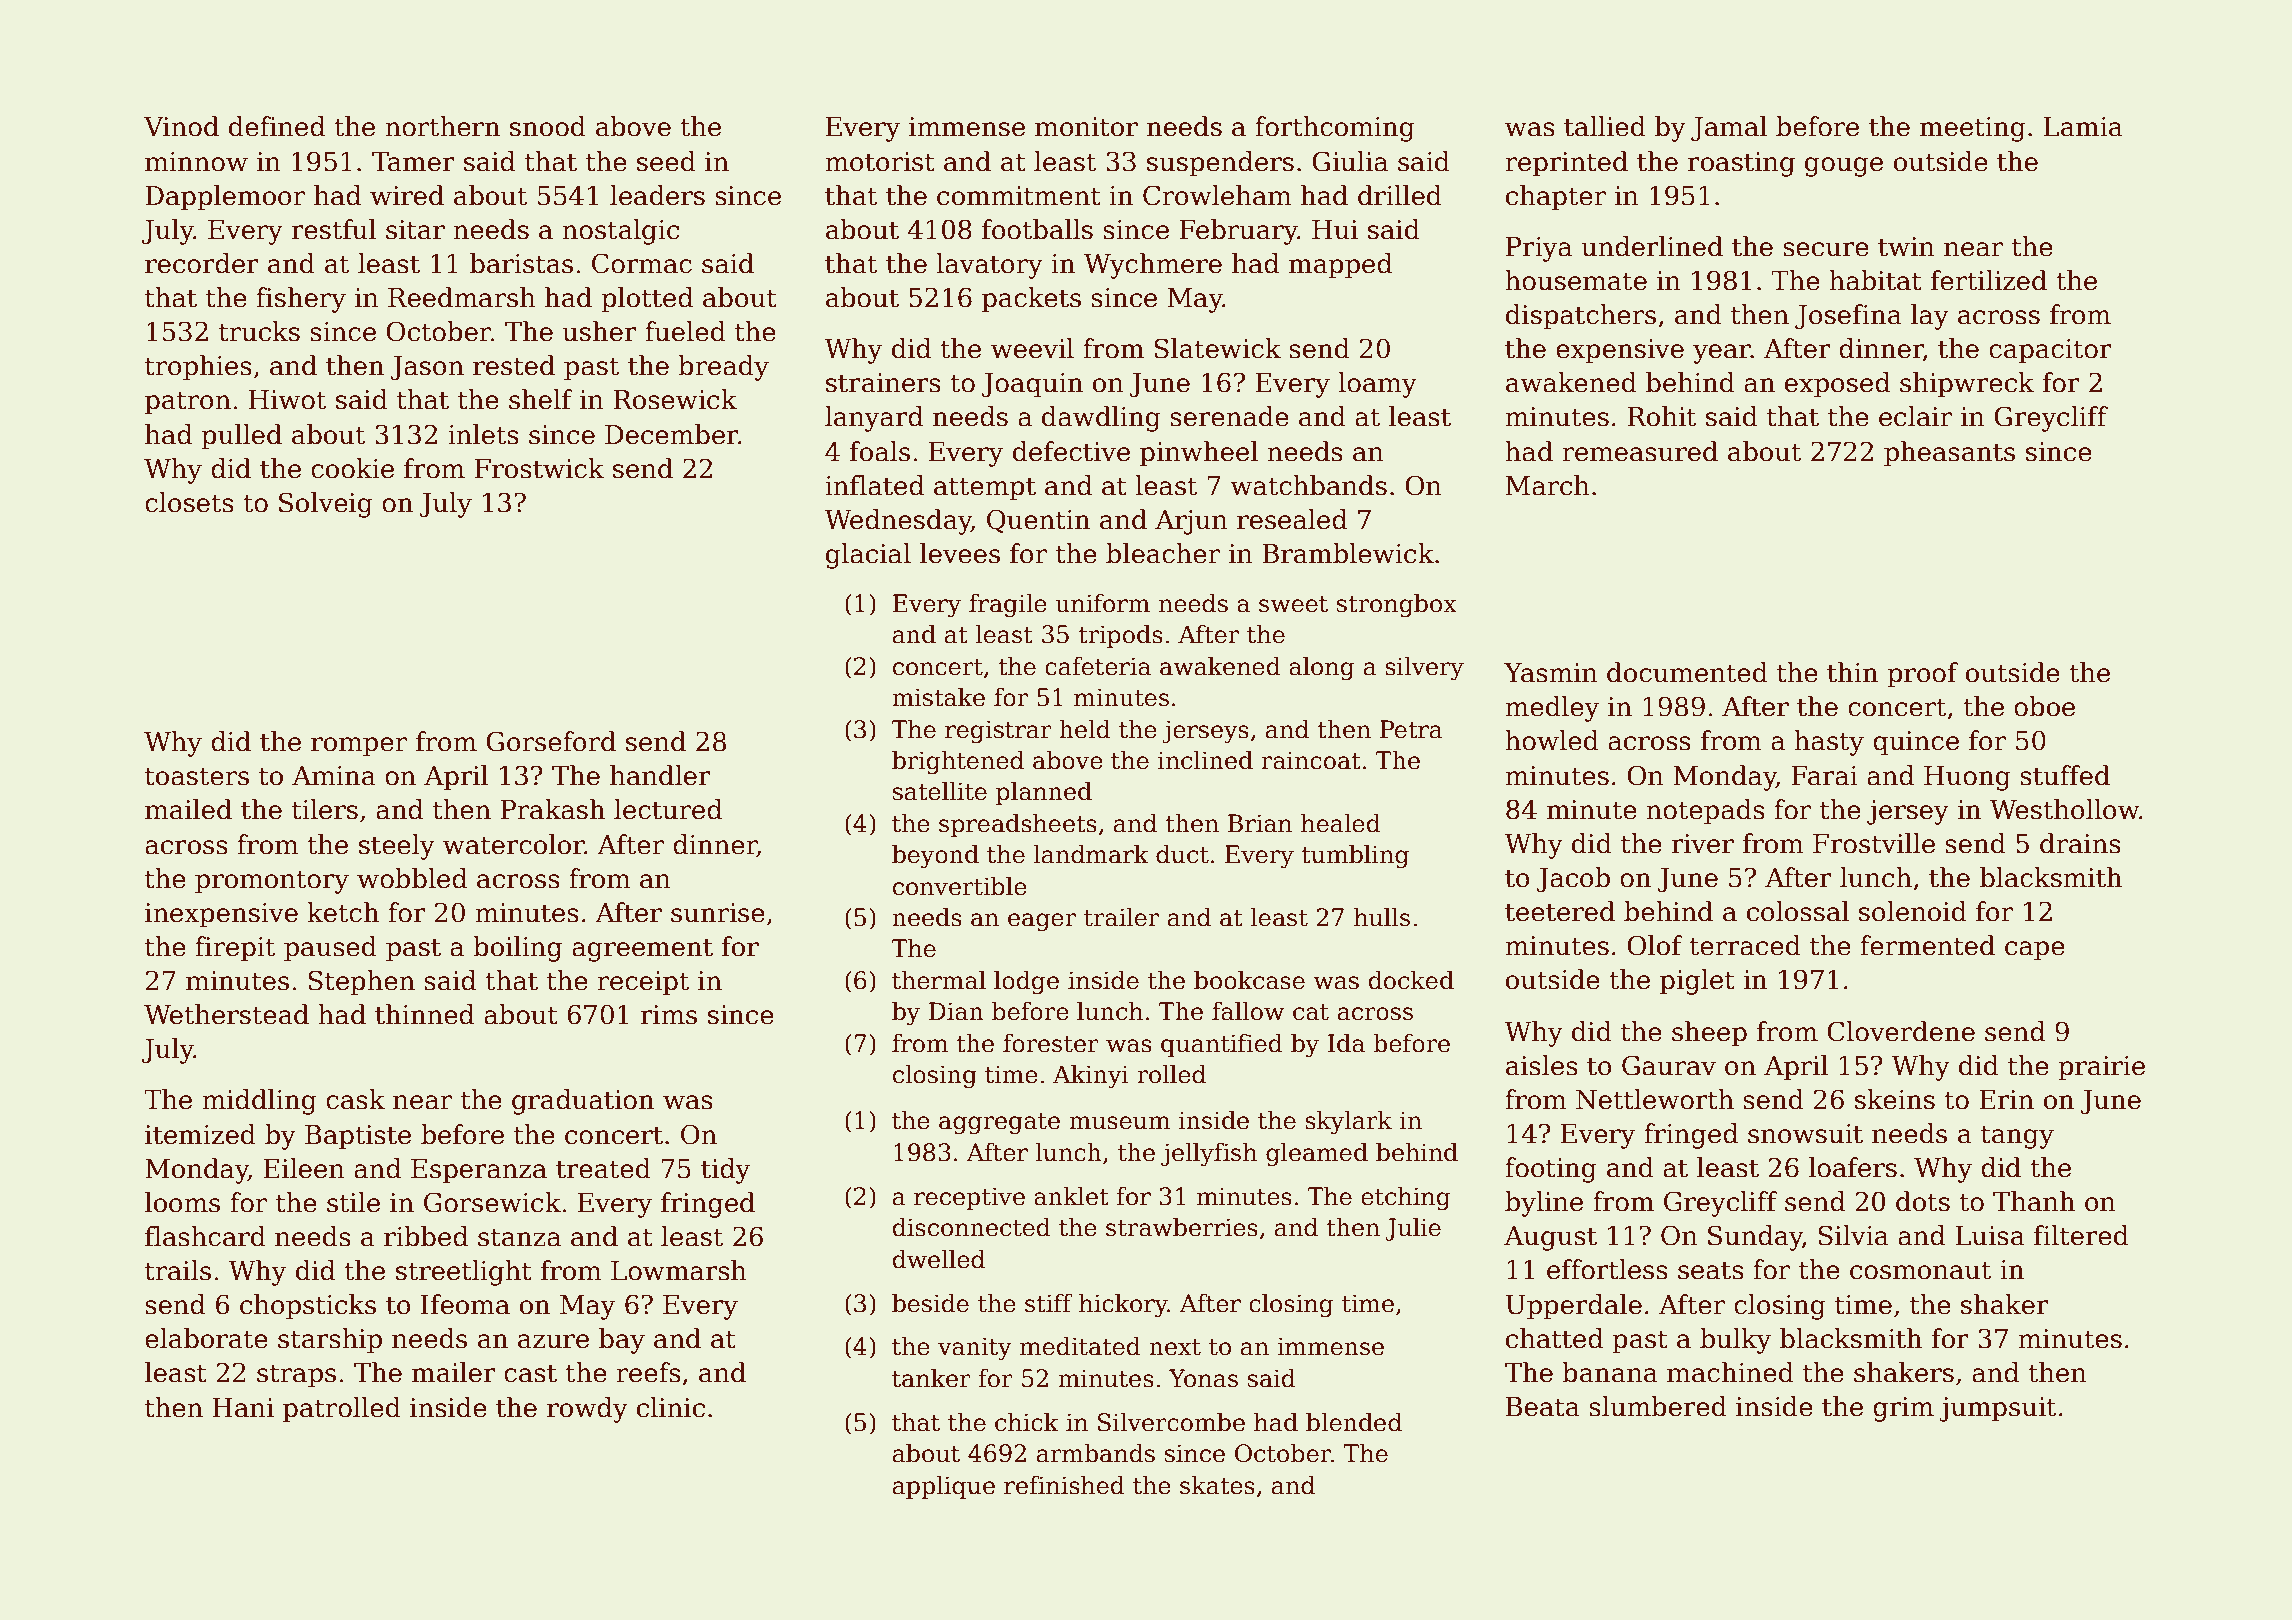  Describe the element at coordinates (1605, 126) in the screenshot. I see `tallied` at that location.
